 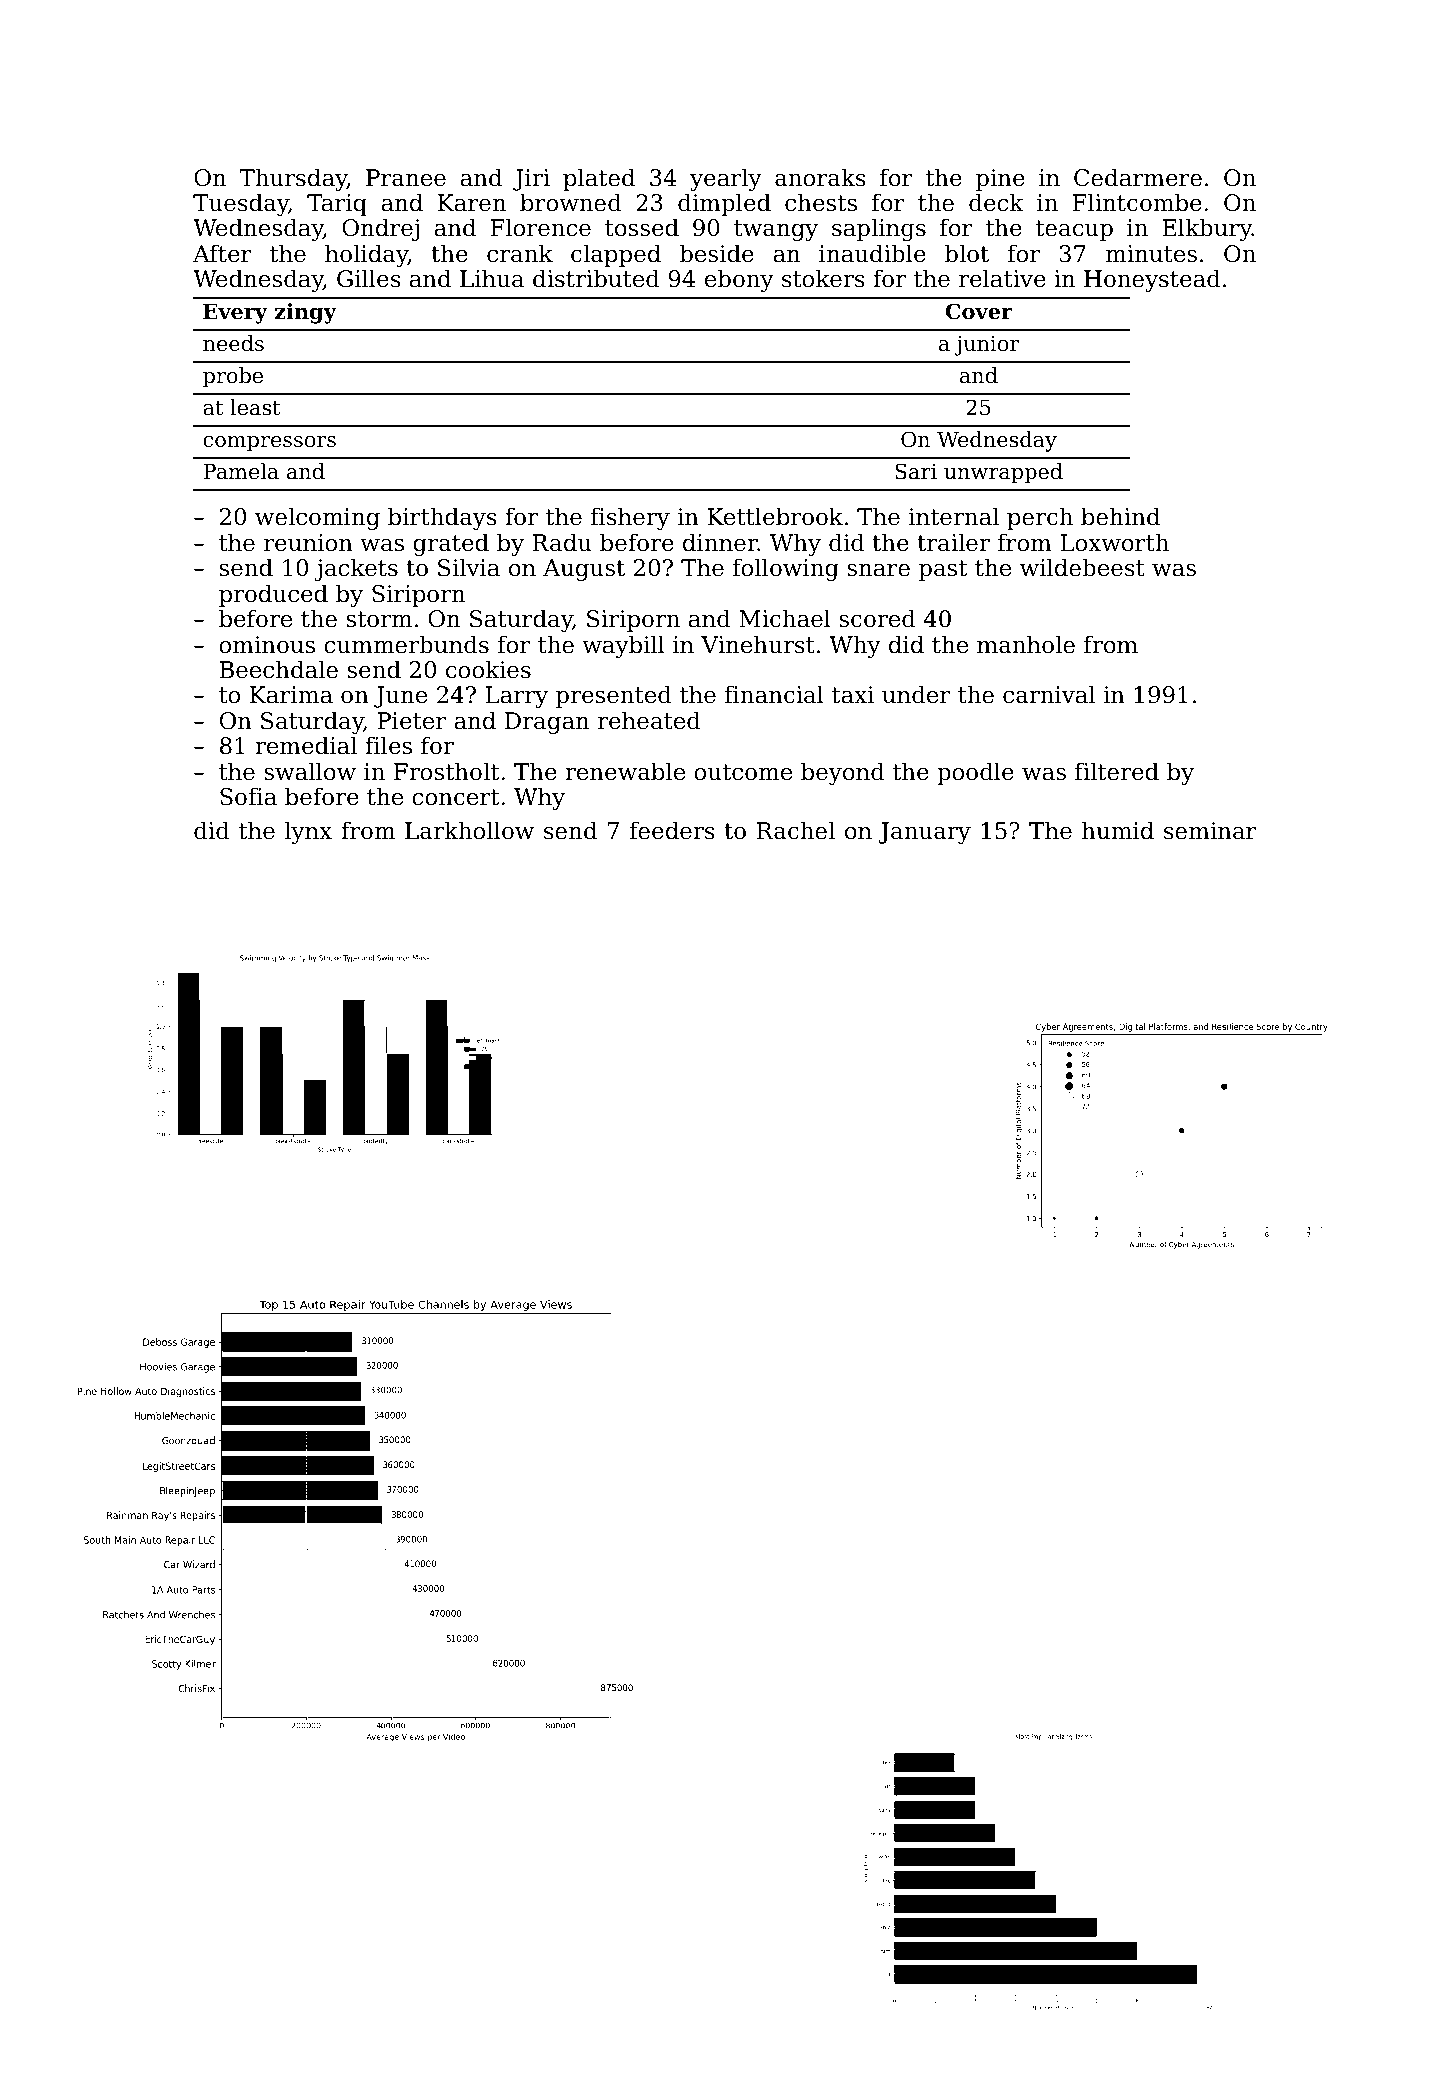 I want to click on seminar, so click(x=1210, y=831).
